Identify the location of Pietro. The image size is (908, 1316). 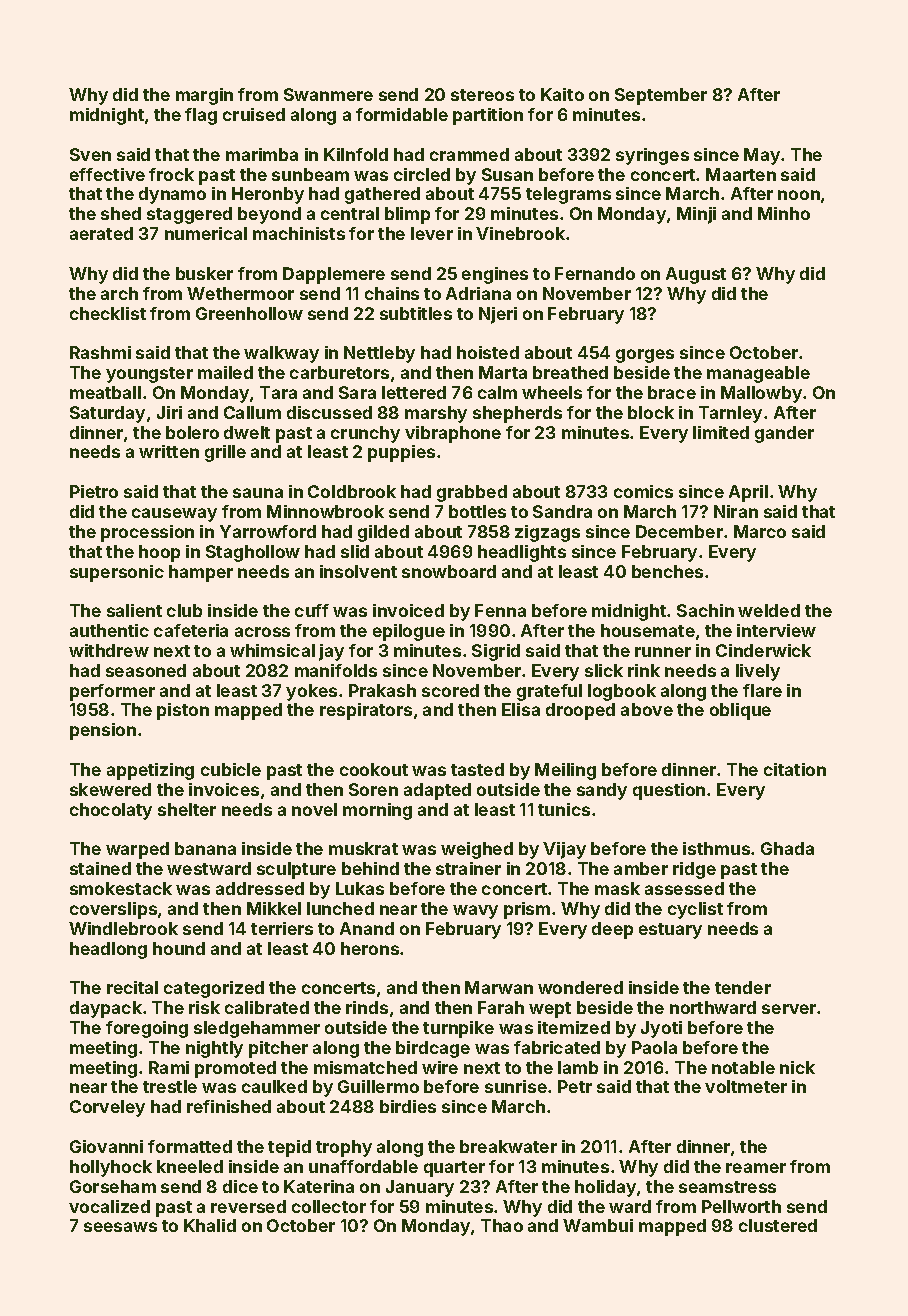
(94, 491).
